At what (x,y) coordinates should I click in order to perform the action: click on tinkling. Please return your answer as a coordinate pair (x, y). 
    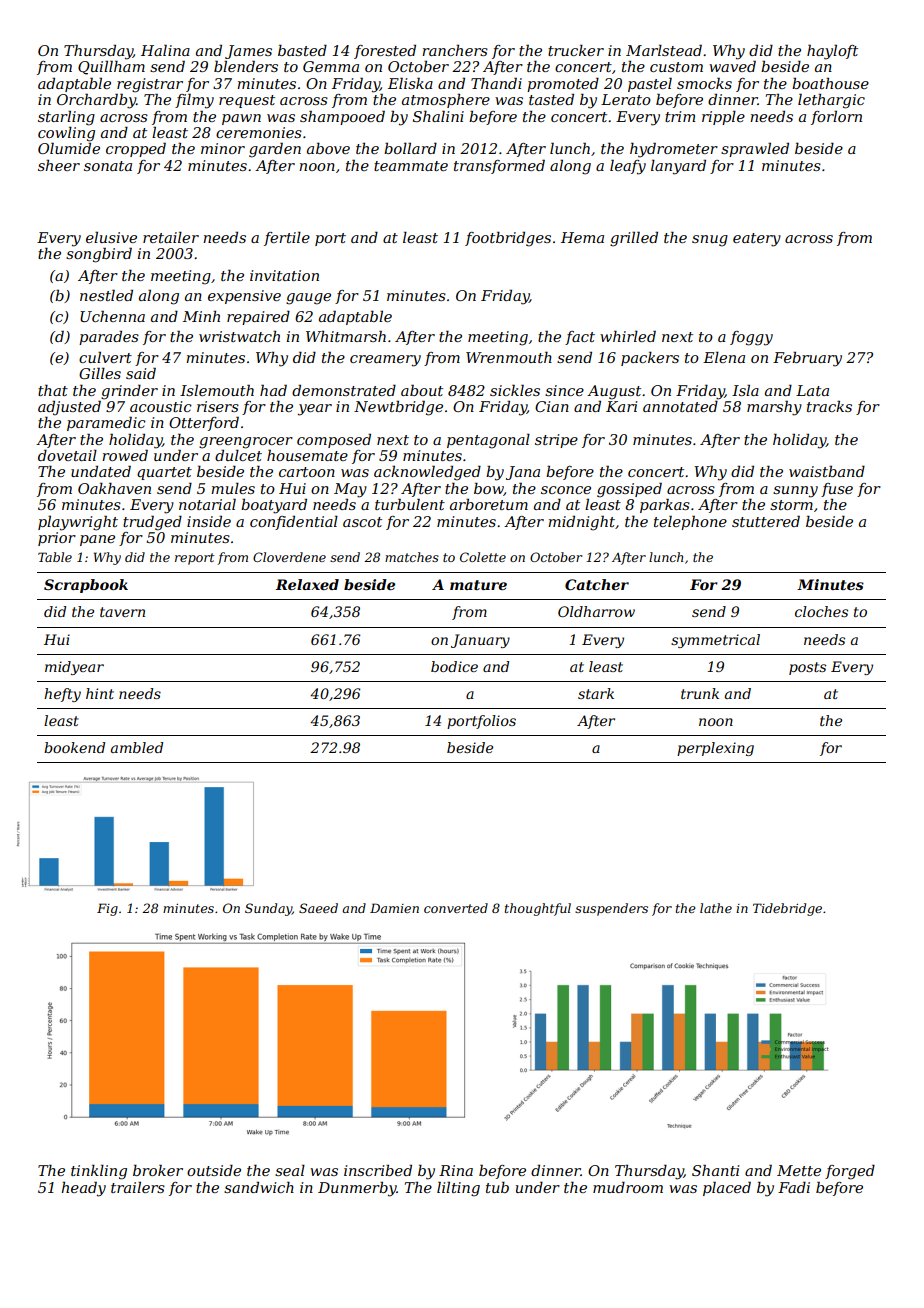
    Looking at the image, I should click on (99, 1172).
